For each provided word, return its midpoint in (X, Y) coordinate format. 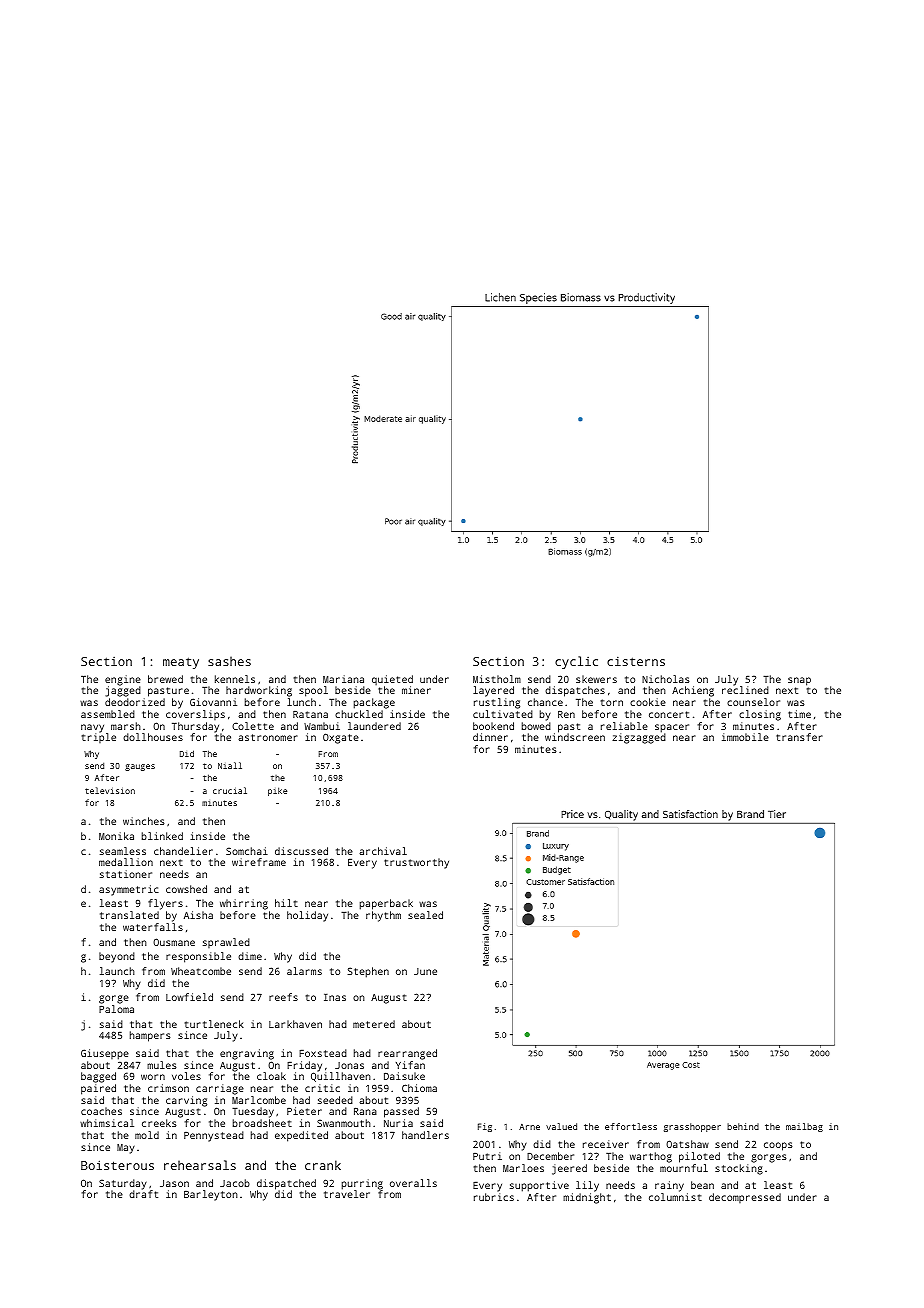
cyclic (576, 662)
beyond (117, 957)
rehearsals (200, 1165)
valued (561, 1126)
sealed (425, 915)
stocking (739, 1169)
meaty (181, 663)
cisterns (636, 661)
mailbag (804, 1127)
